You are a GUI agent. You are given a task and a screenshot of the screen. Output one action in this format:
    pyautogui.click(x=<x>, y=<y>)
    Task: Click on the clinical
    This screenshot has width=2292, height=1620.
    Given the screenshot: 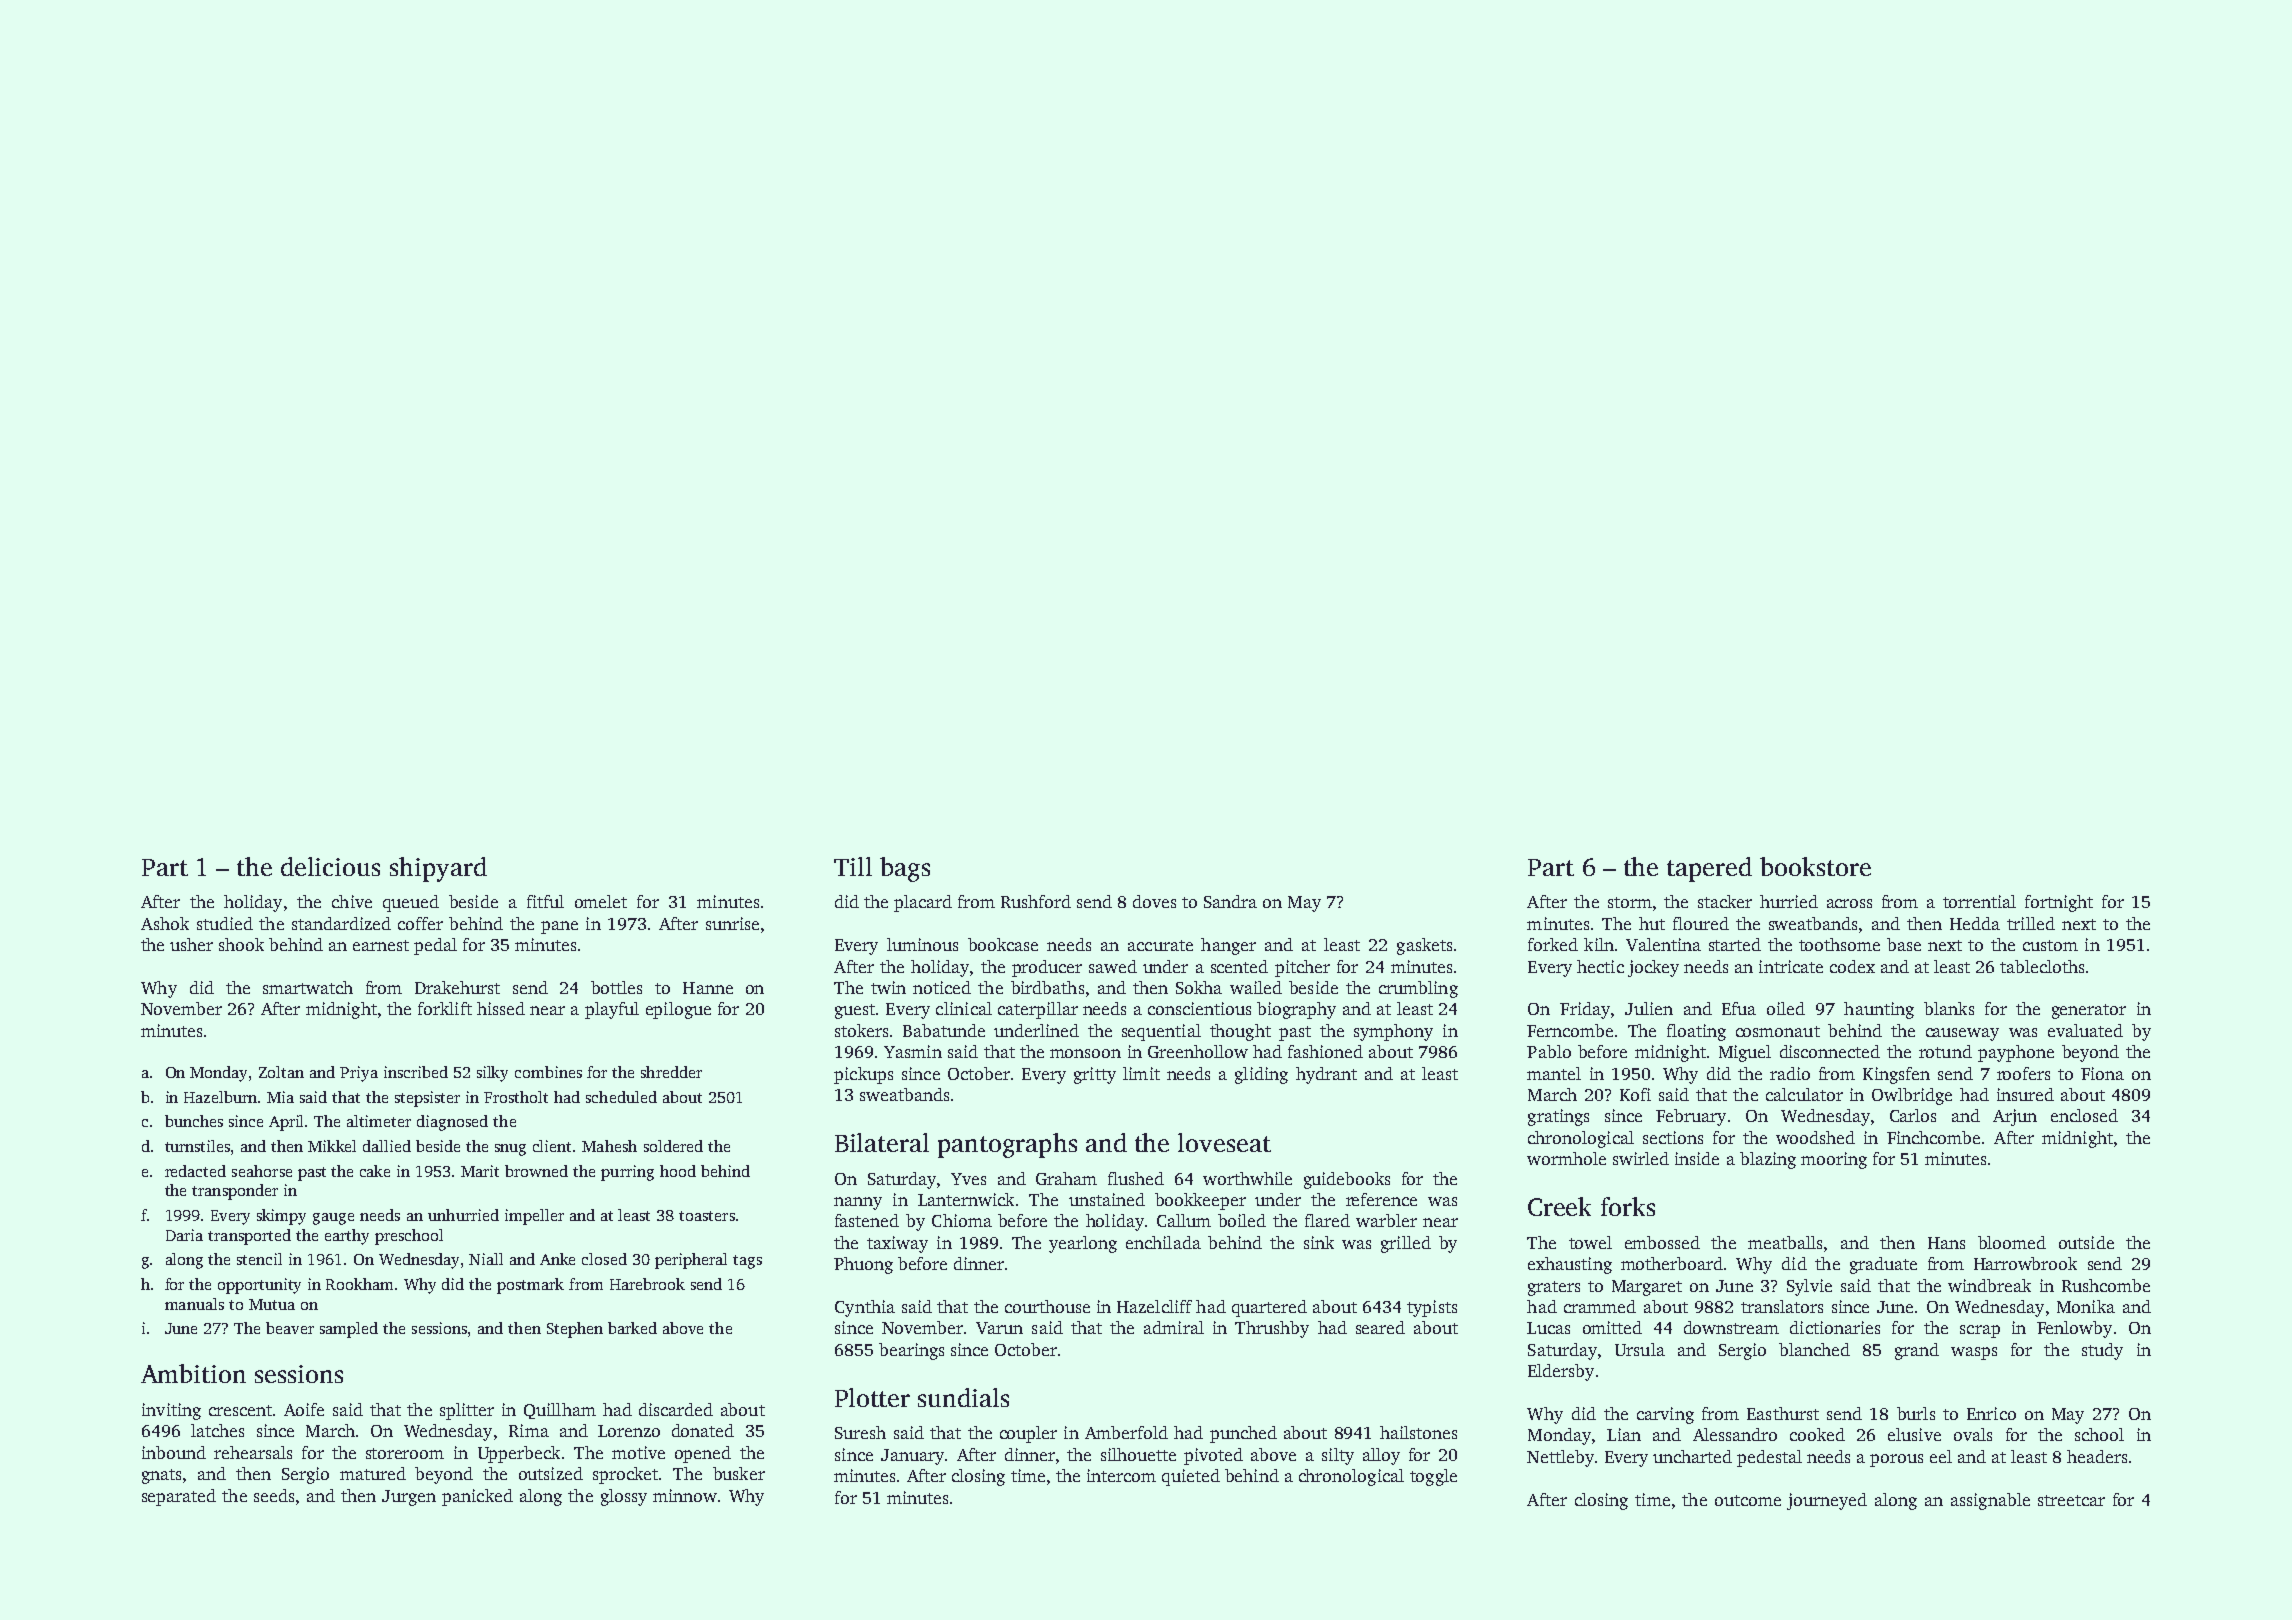 What is the action you would take?
    pyautogui.click(x=964, y=1008)
